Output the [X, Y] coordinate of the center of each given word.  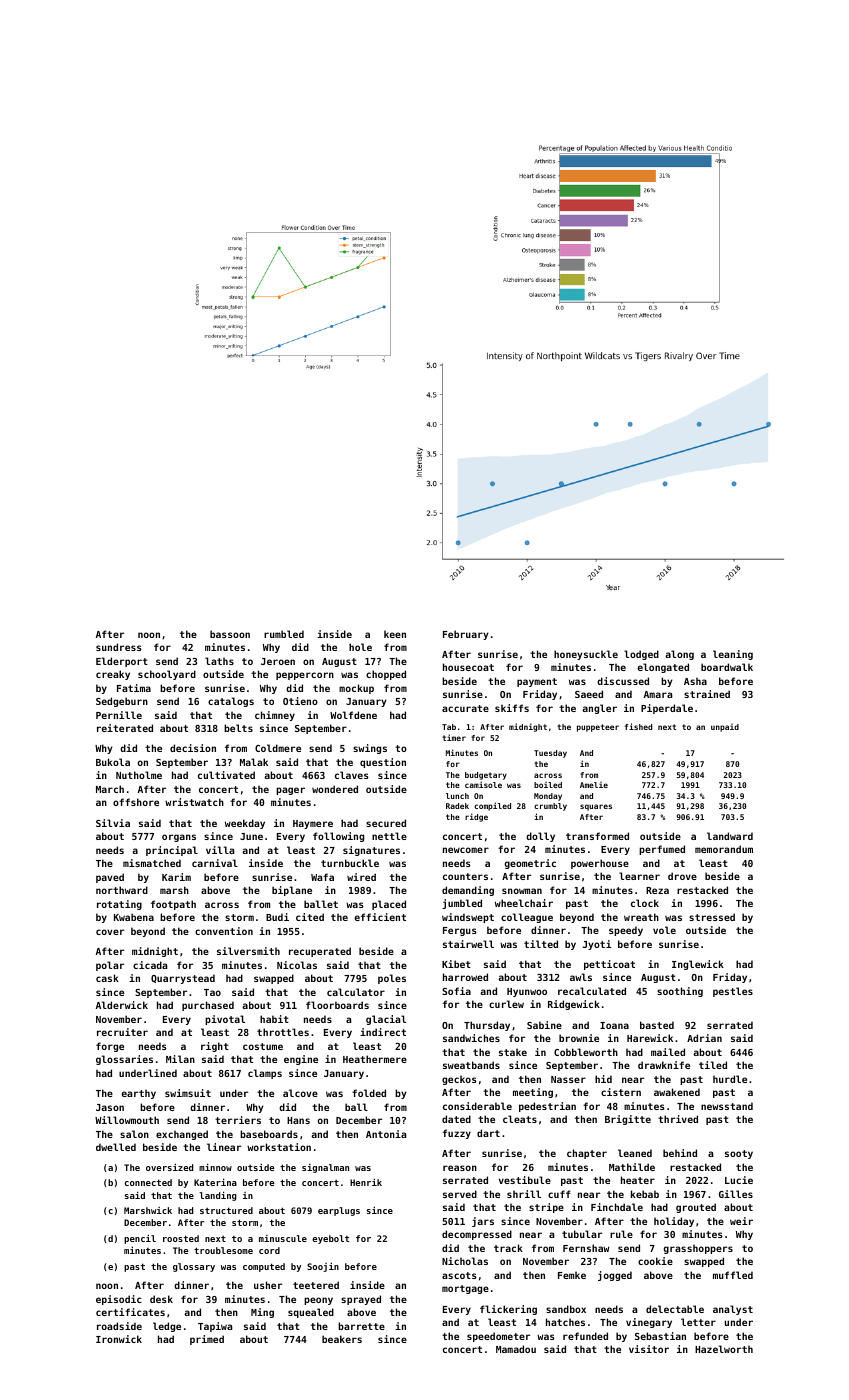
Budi [277, 917]
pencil [140, 1239]
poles [392, 979]
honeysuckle [586, 655]
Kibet [456, 964]
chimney [275, 716]
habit [274, 1019]
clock [645, 903]
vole [664, 930]
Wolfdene [353, 715]
